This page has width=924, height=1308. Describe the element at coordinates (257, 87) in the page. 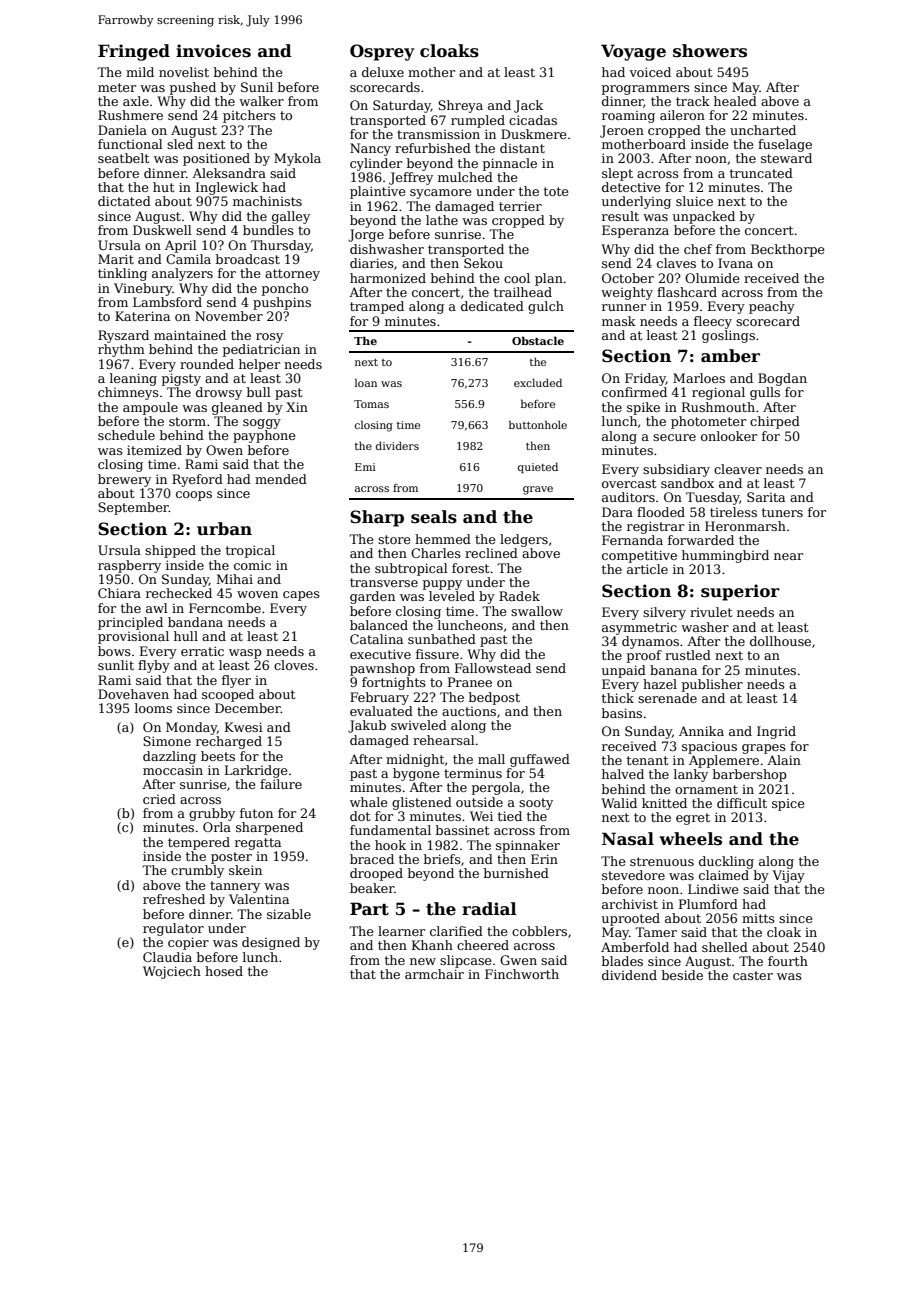

I see `Sunil` at that location.
